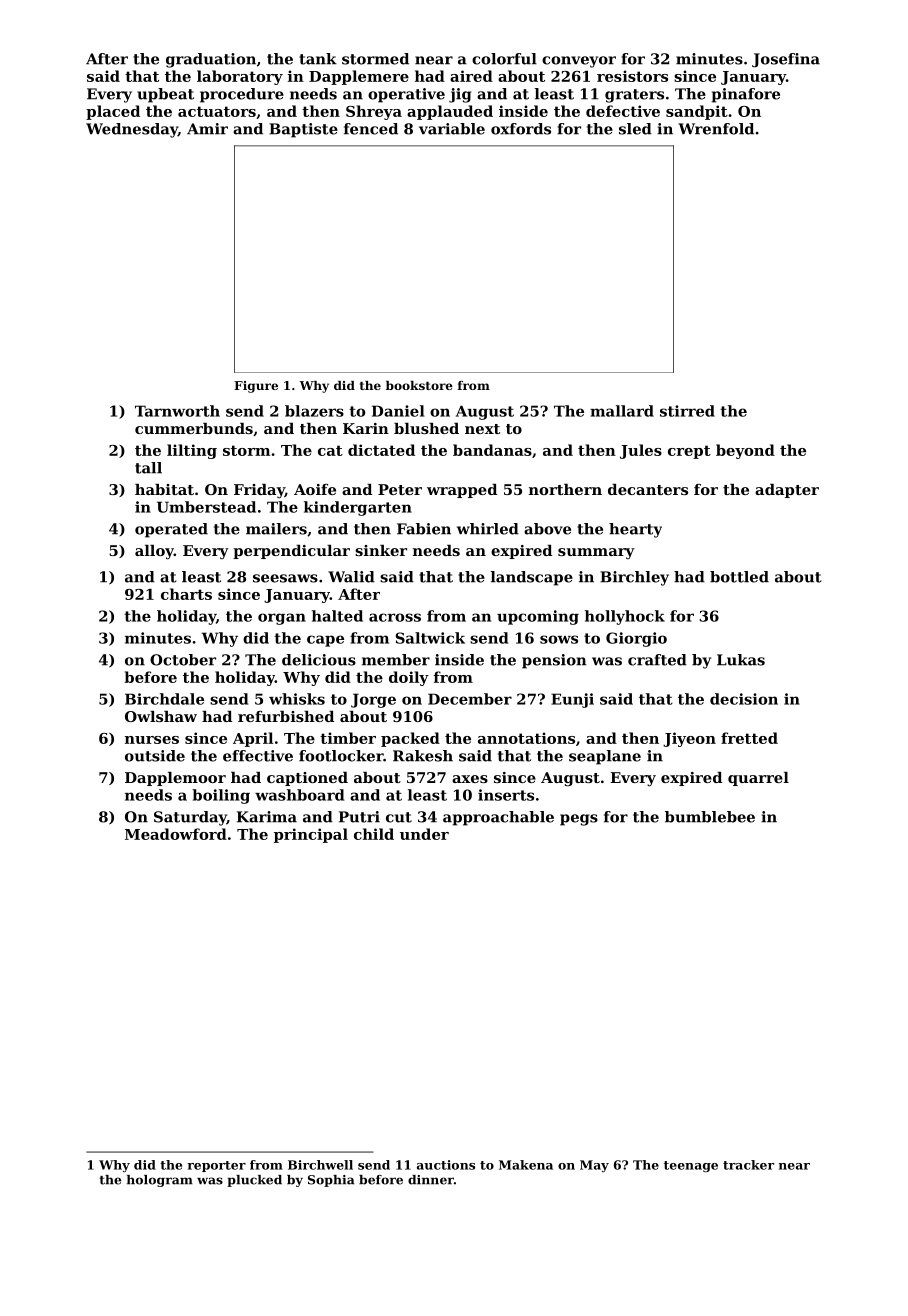 The height and width of the page is (1316, 908). What do you see at coordinates (526, 738) in the page?
I see `annotations` at bounding box center [526, 738].
